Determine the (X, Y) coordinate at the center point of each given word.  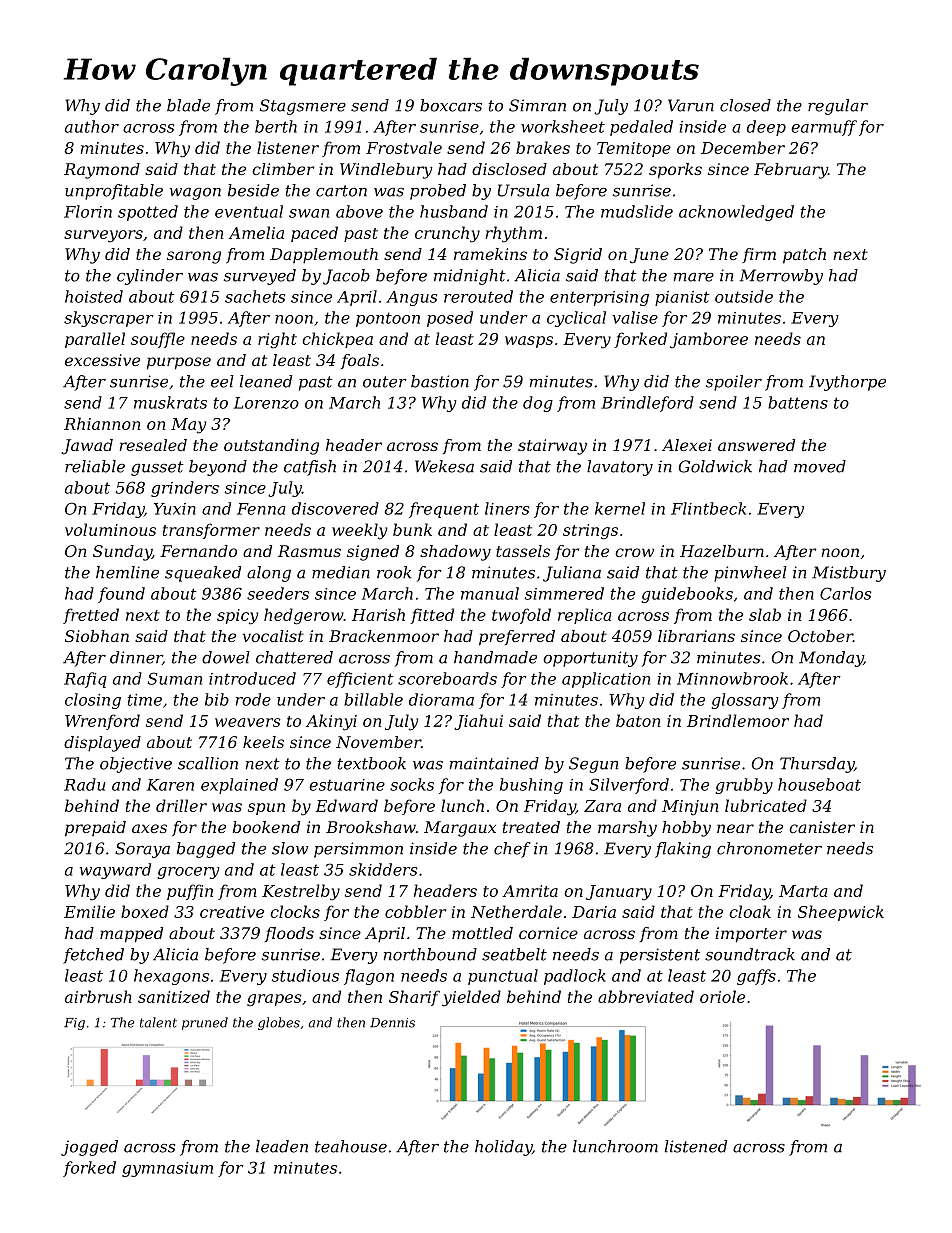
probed (438, 192)
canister (822, 827)
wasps (529, 342)
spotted (148, 213)
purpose (179, 363)
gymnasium (167, 1169)
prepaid (95, 829)
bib (217, 699)
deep (766, 128)
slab (765, 614)
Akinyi (331, 722)
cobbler (415, 911)
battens (798, 402)
